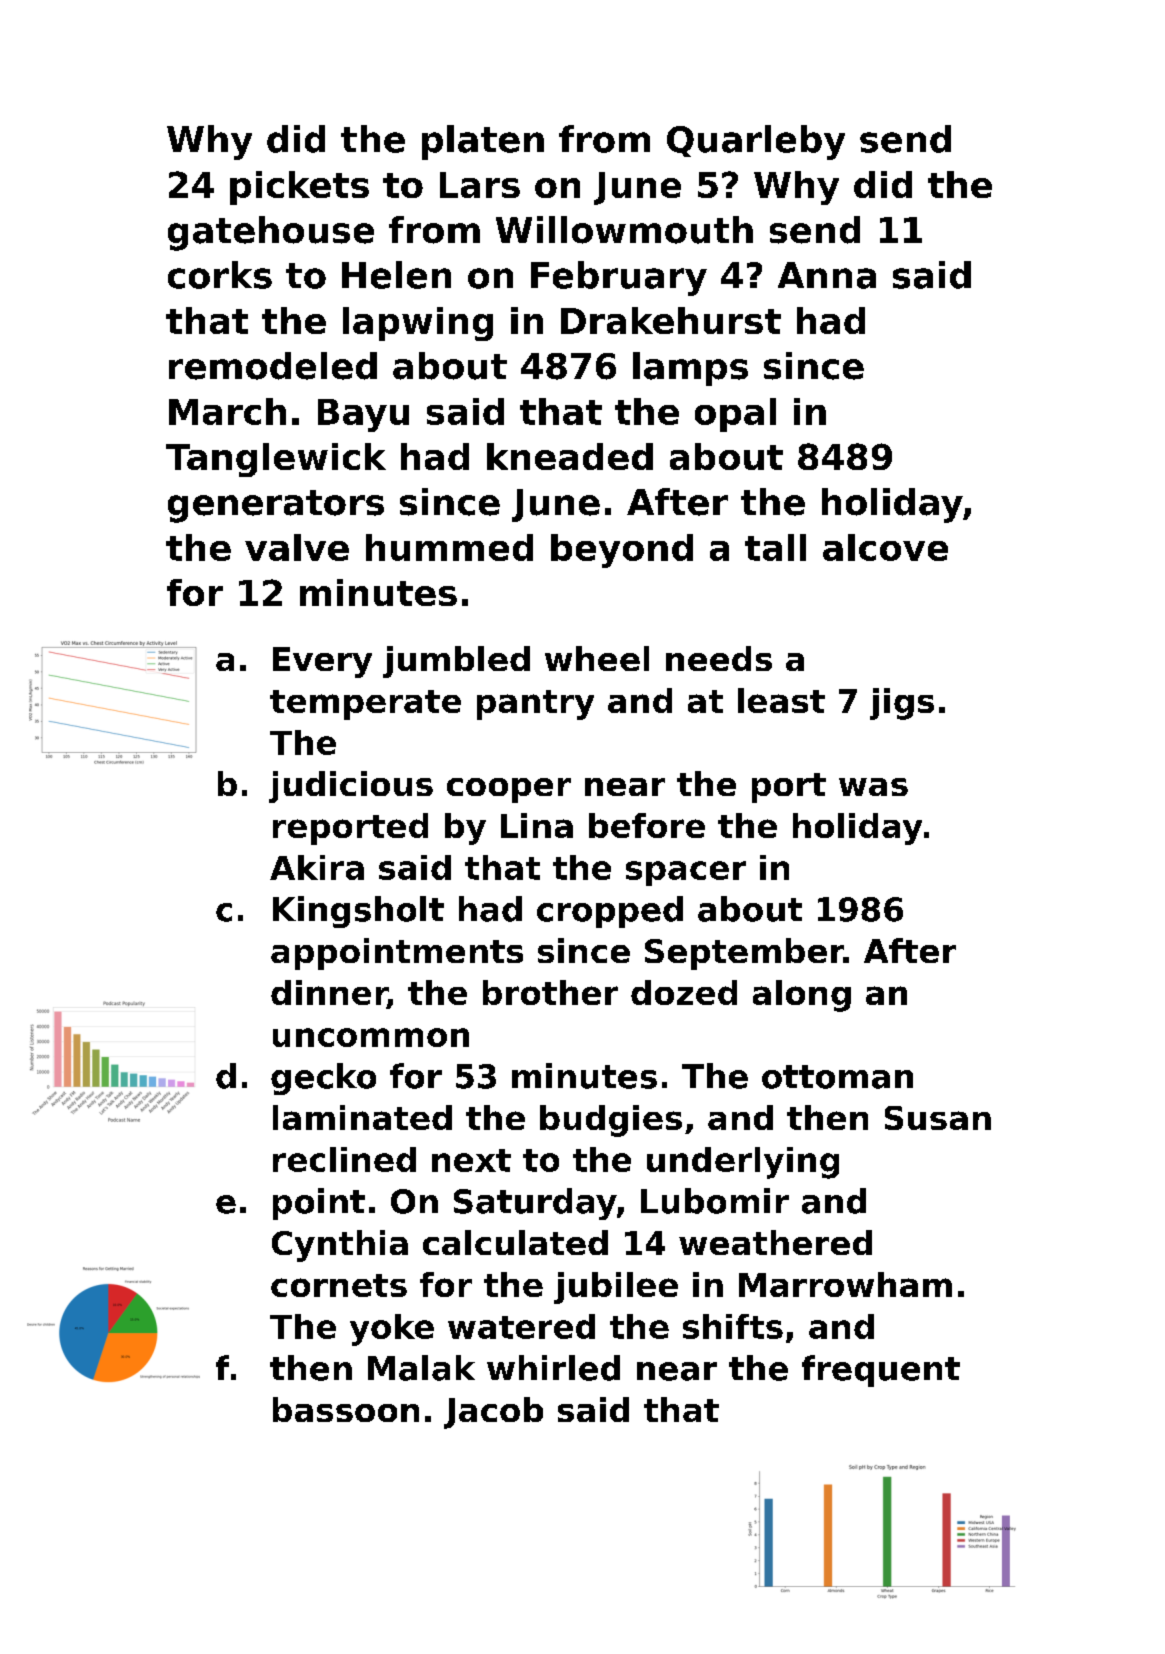 Image resolution: width=1165 pixels, height=1654 pixels. I want to click on pickets, so click(299, 188).
